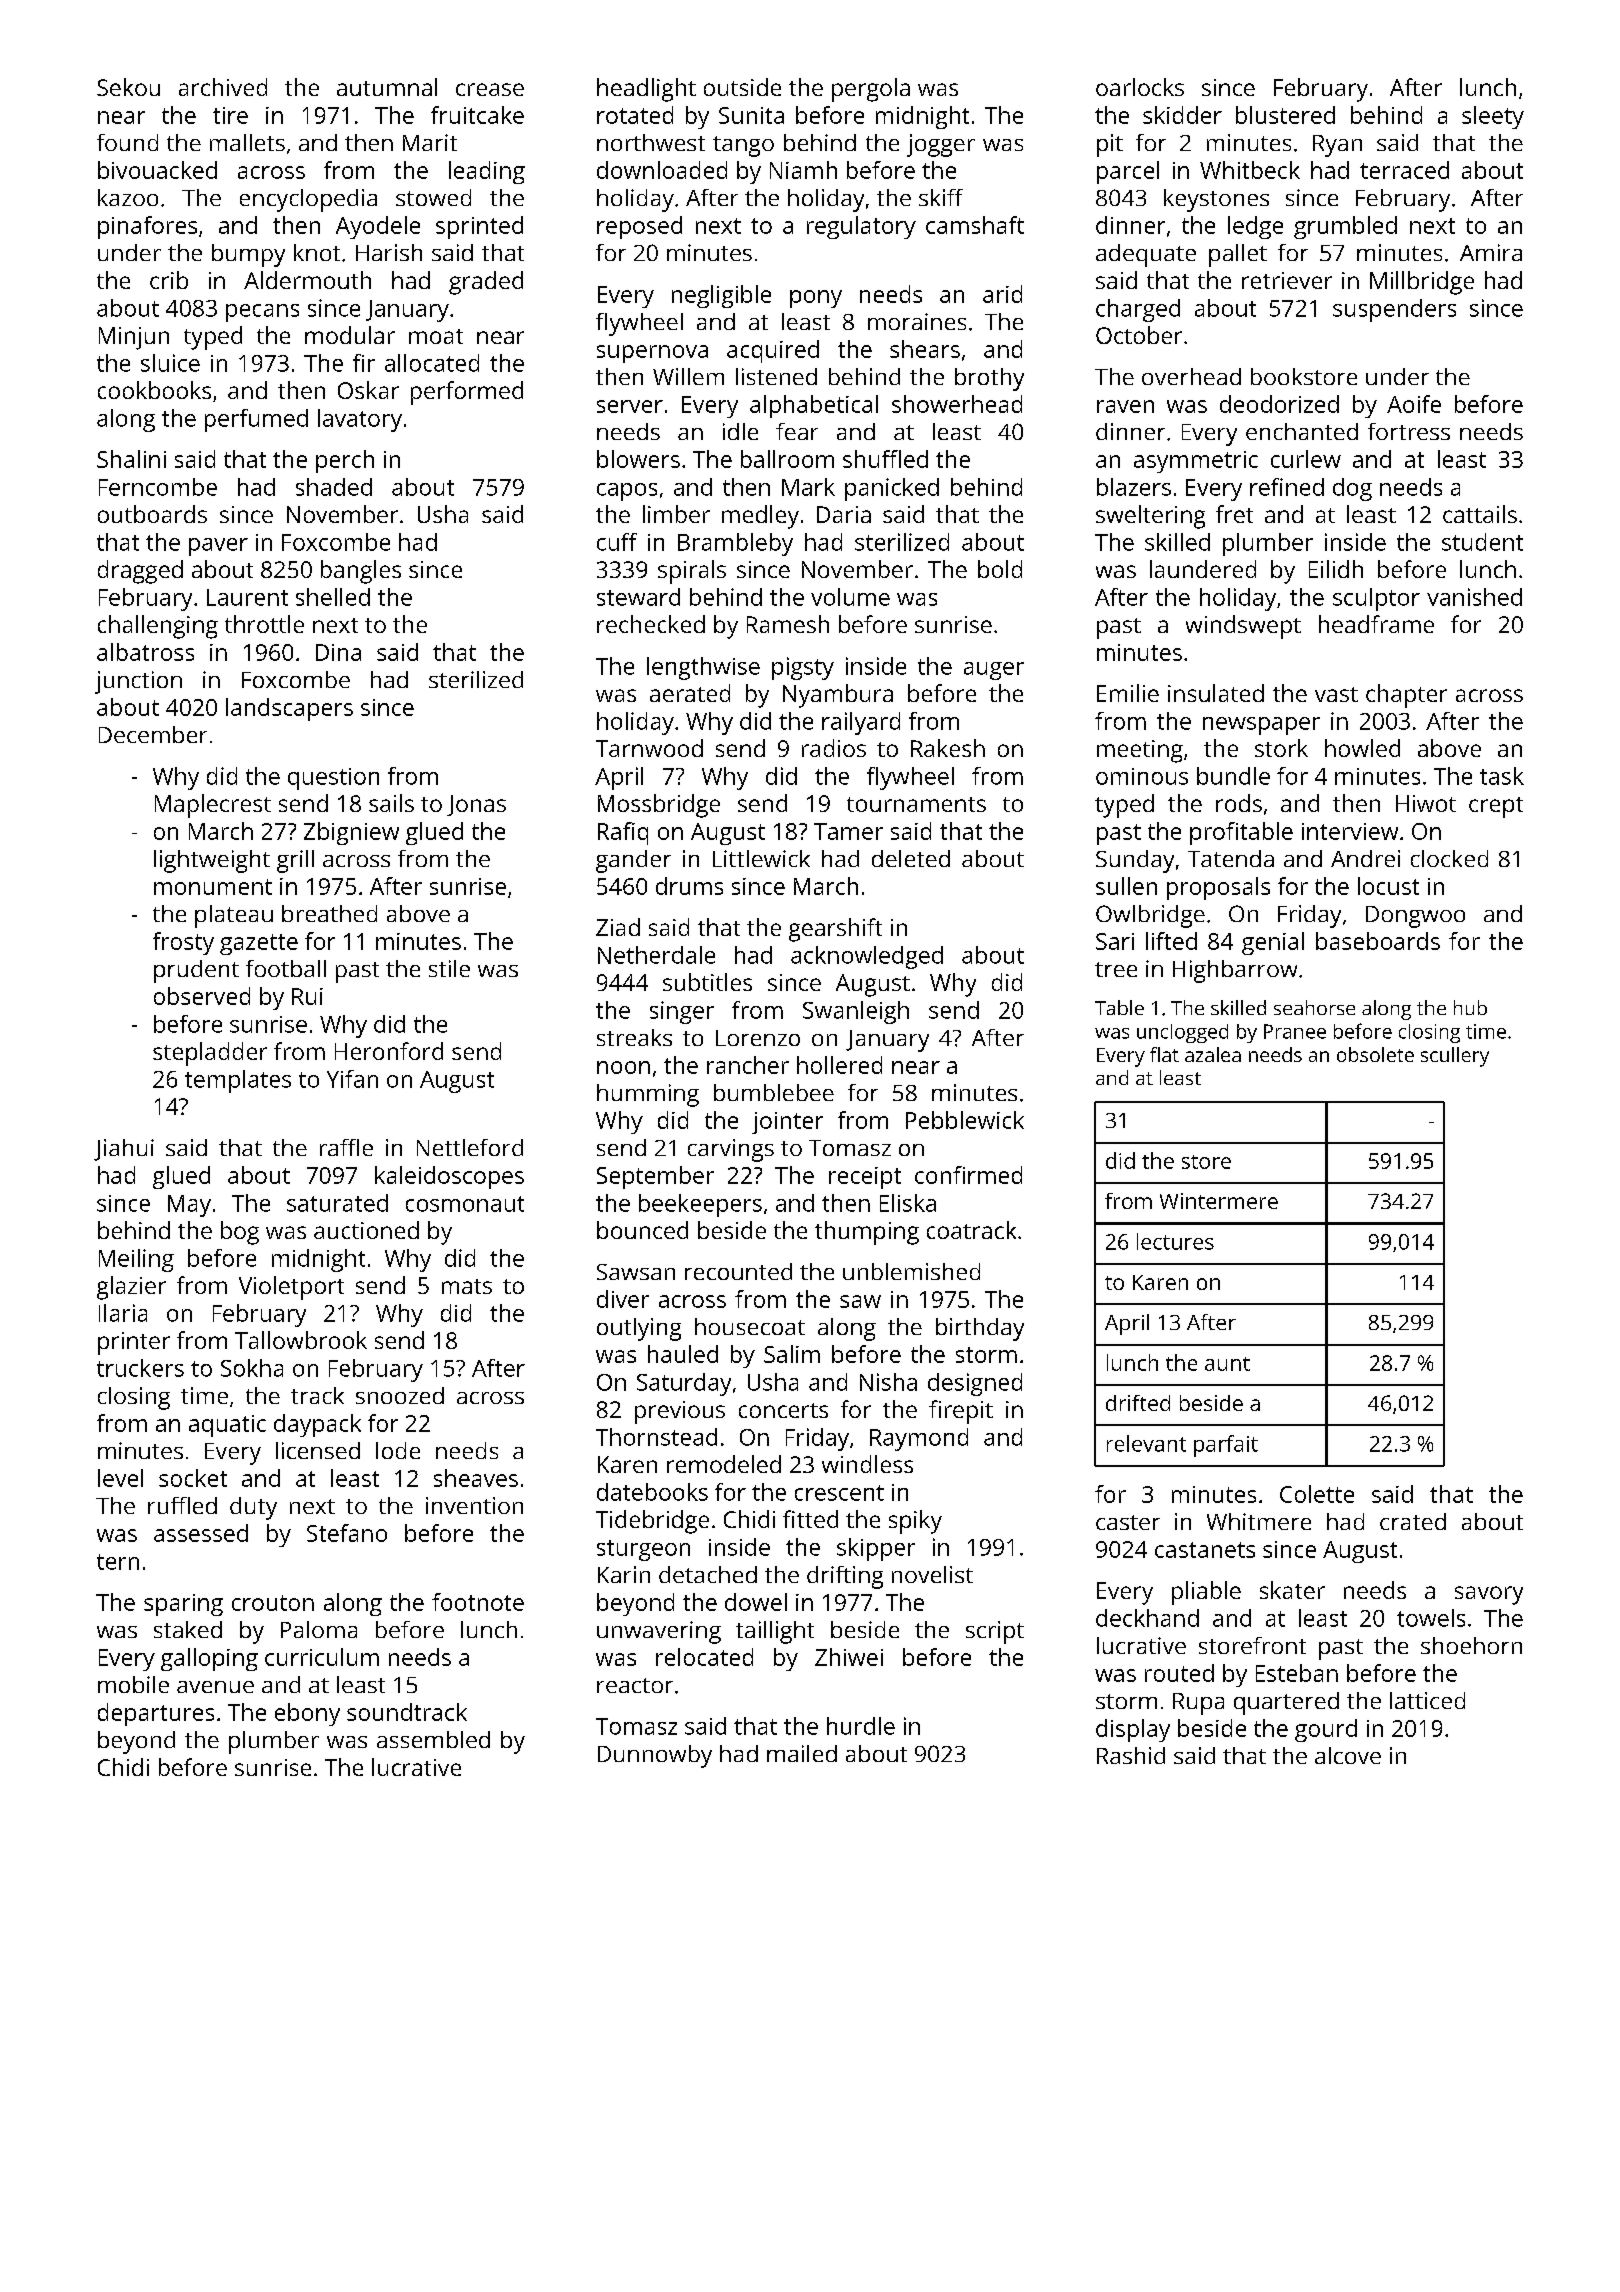 This screenshot has width=1620, height=2292. Describe the element at coordinates (213, 806) in the screenshot. I see `Maplecrest` at that location.
